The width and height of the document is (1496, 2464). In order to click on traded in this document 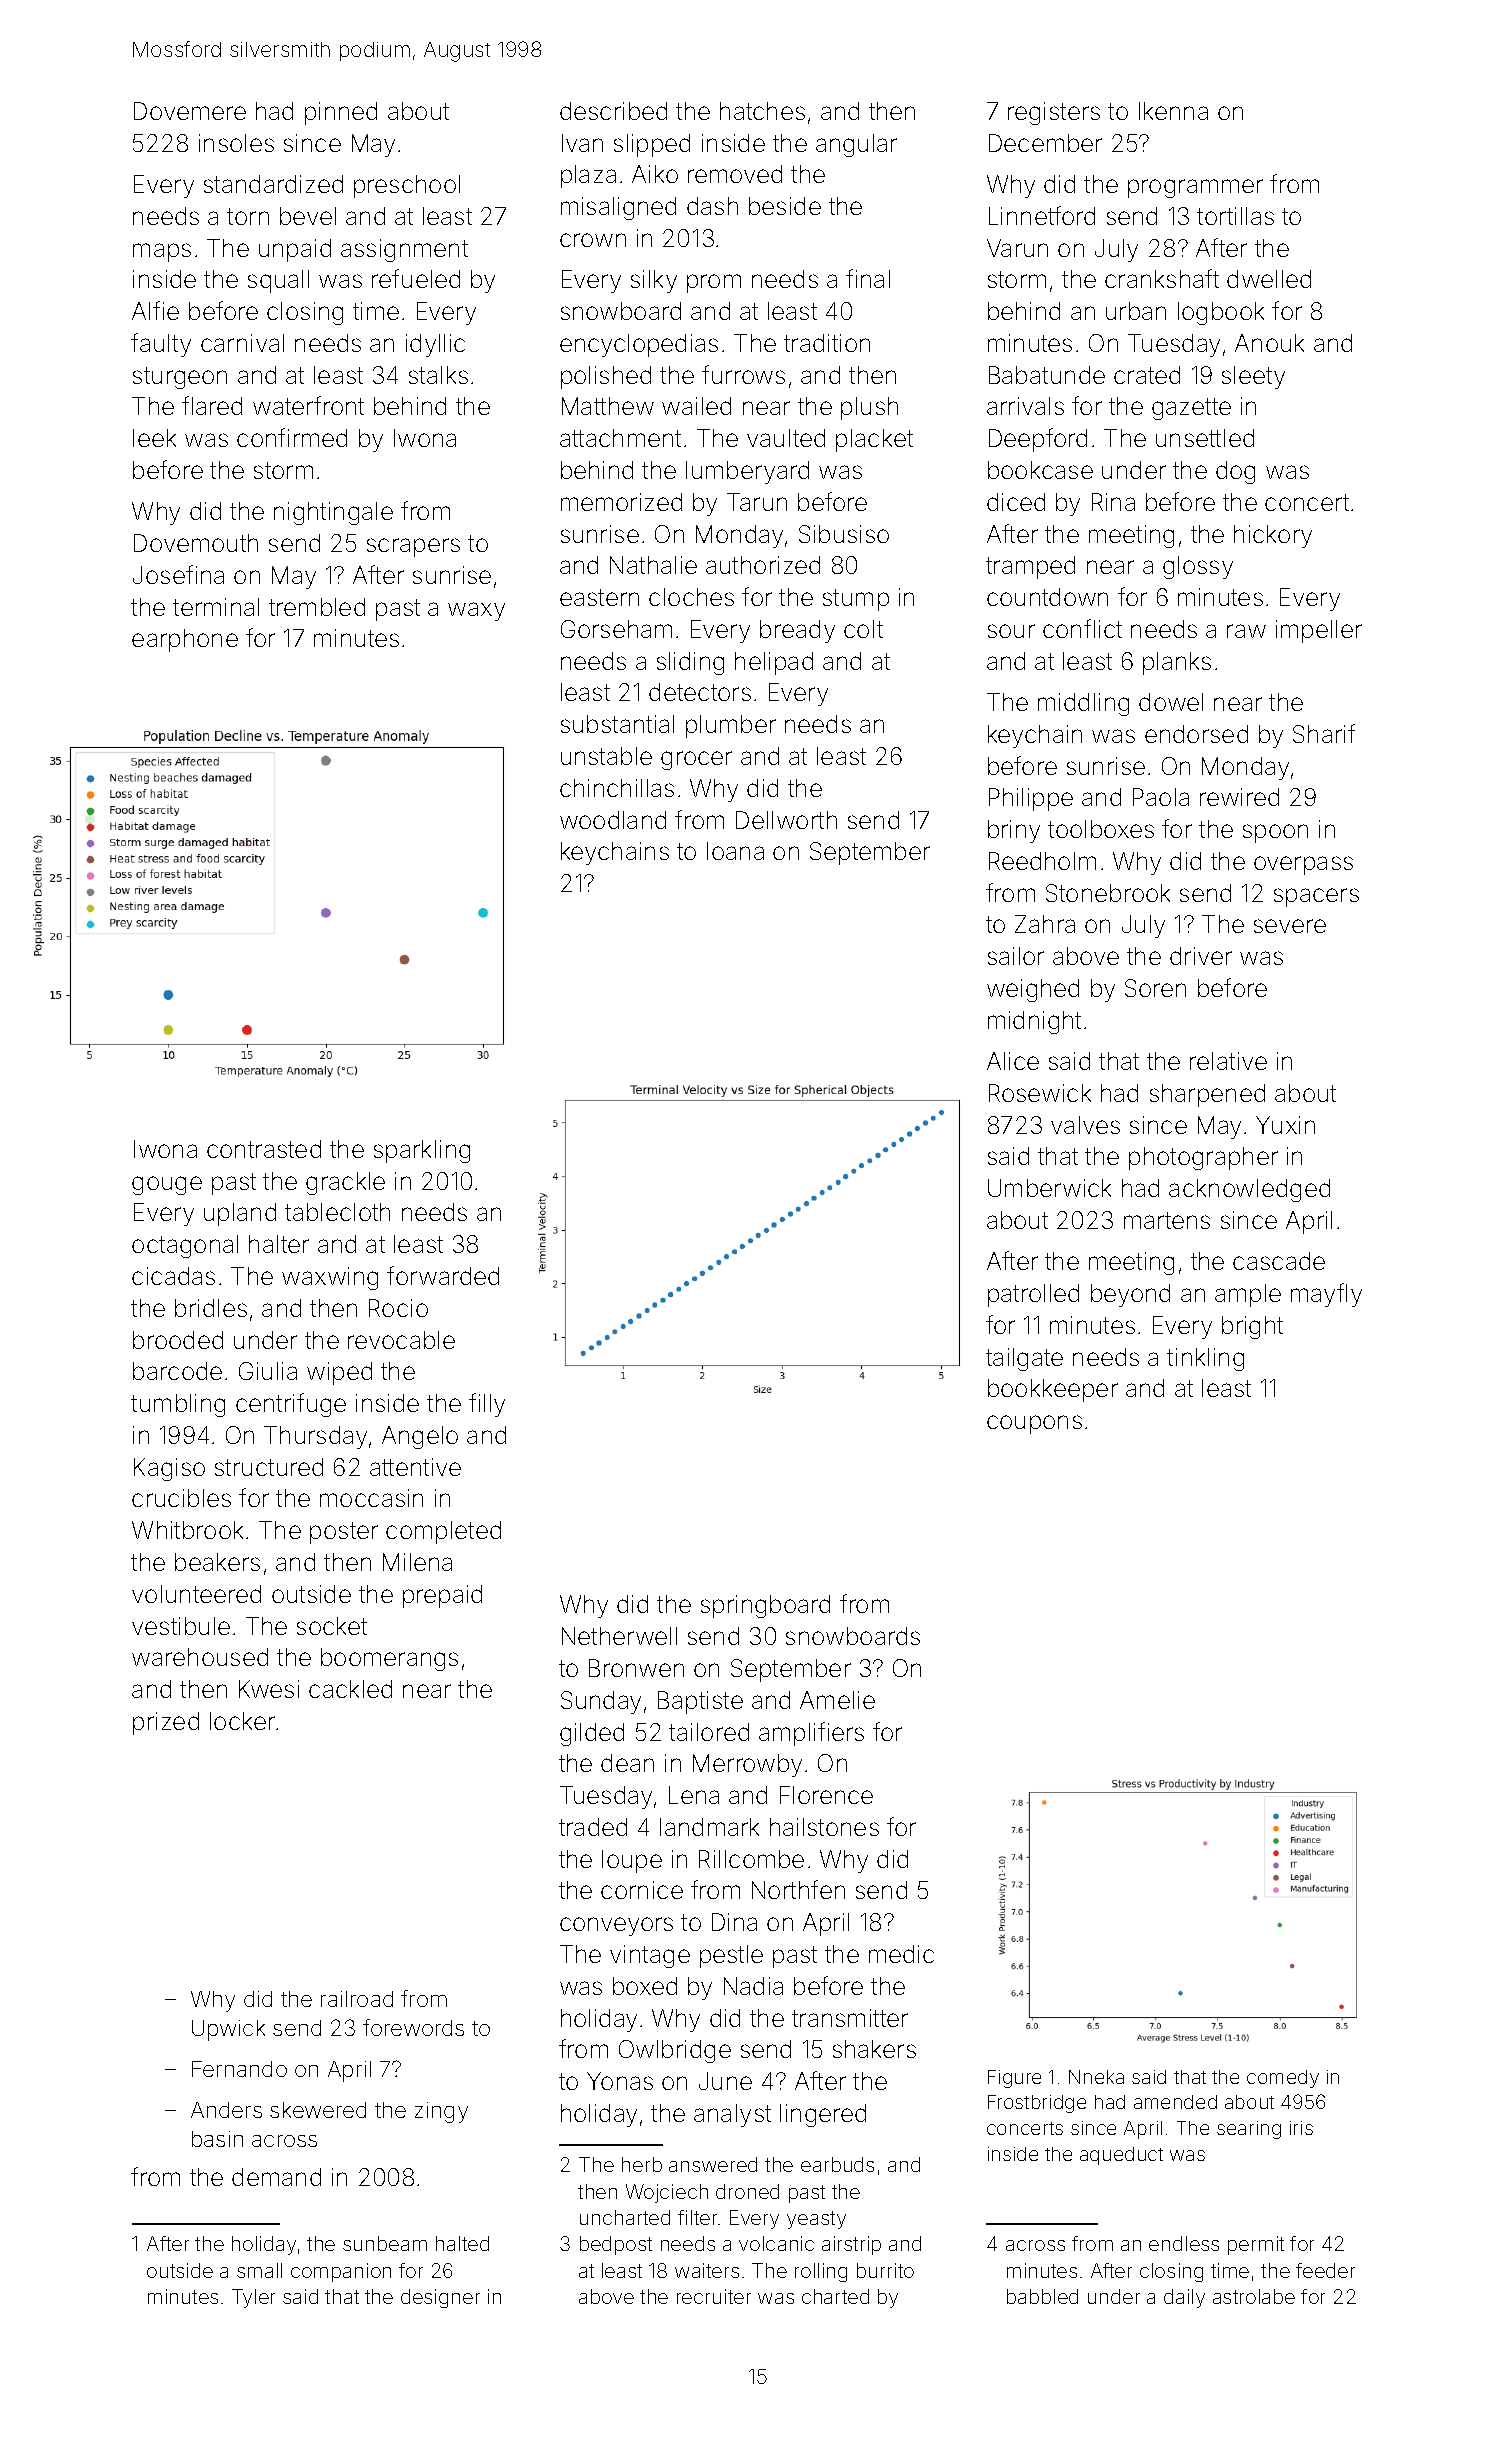, I will do `click(593, 1827)`.
